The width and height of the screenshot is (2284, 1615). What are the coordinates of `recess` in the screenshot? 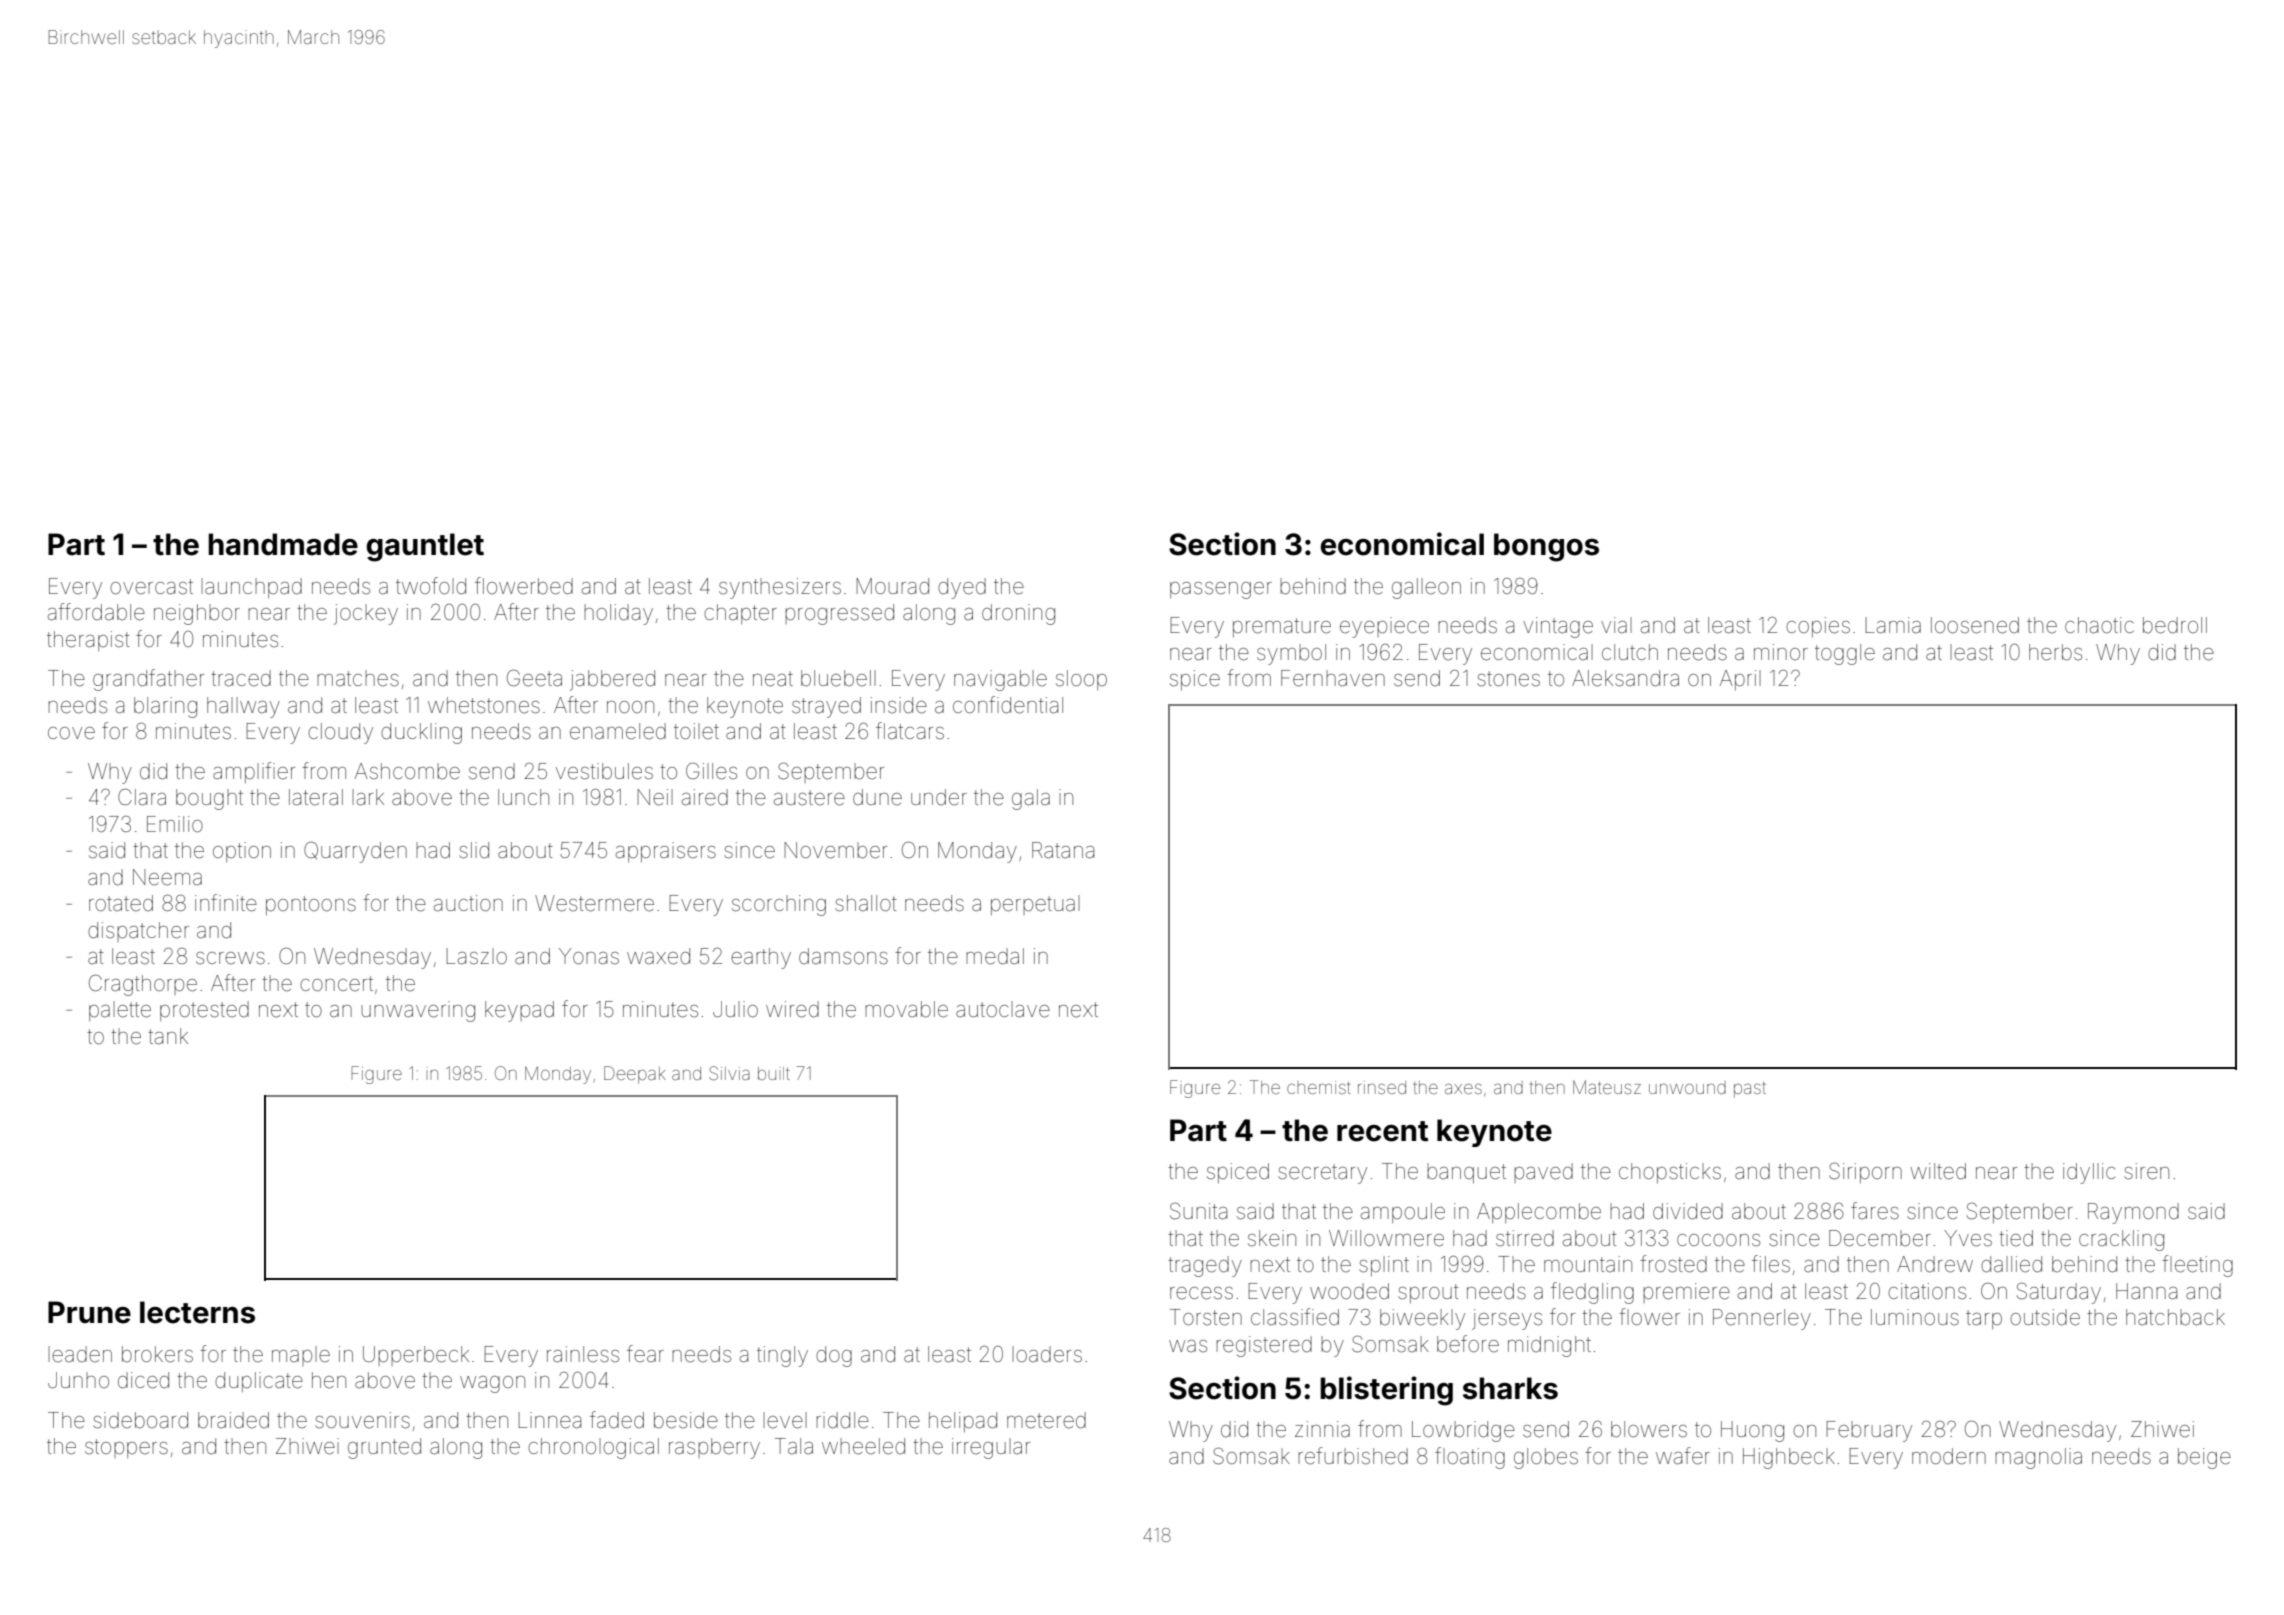 It's located at (1201, 1293).
